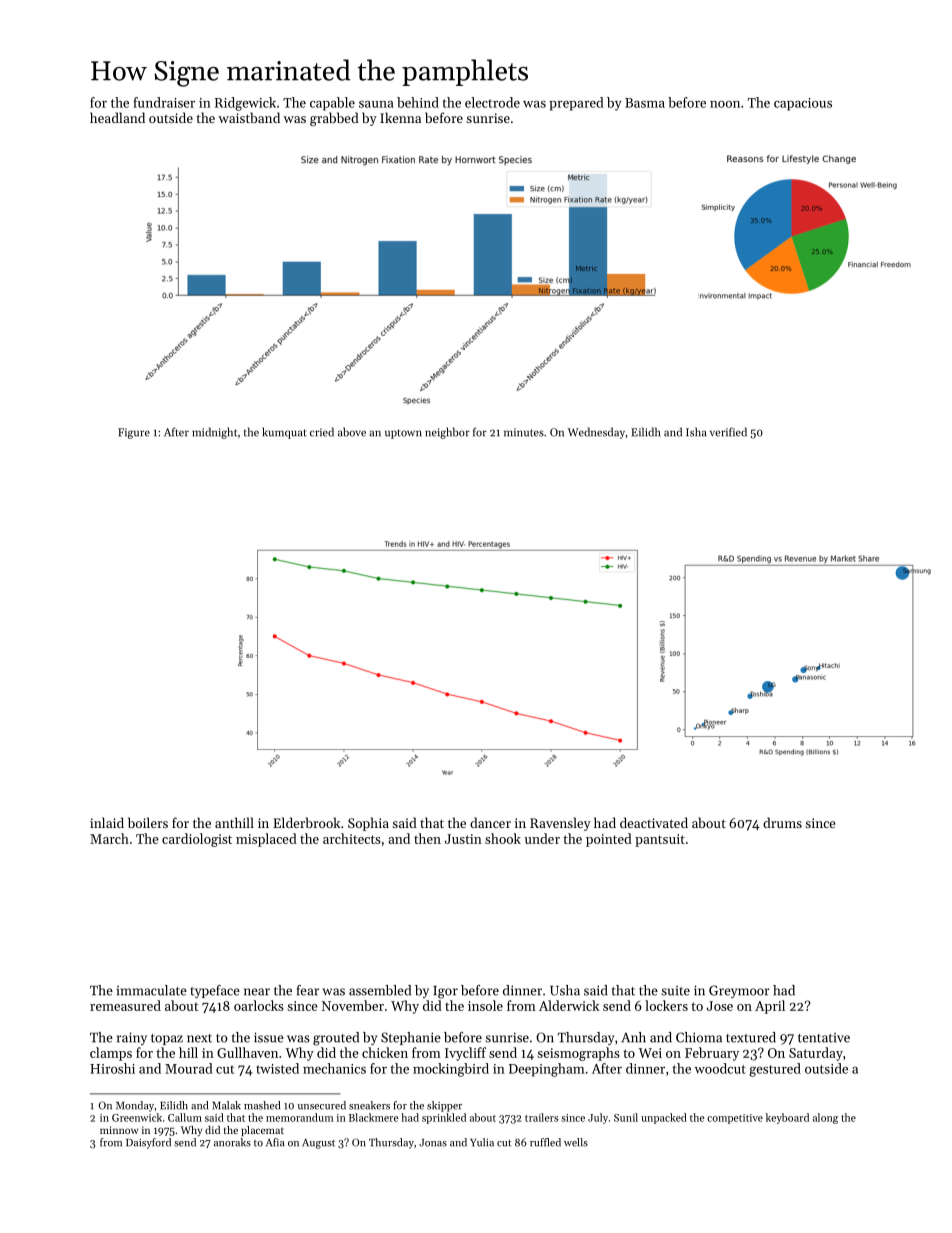  Describe the element at coordinates (334, 119) in the screenshot. I see `grabbed` at that location.
